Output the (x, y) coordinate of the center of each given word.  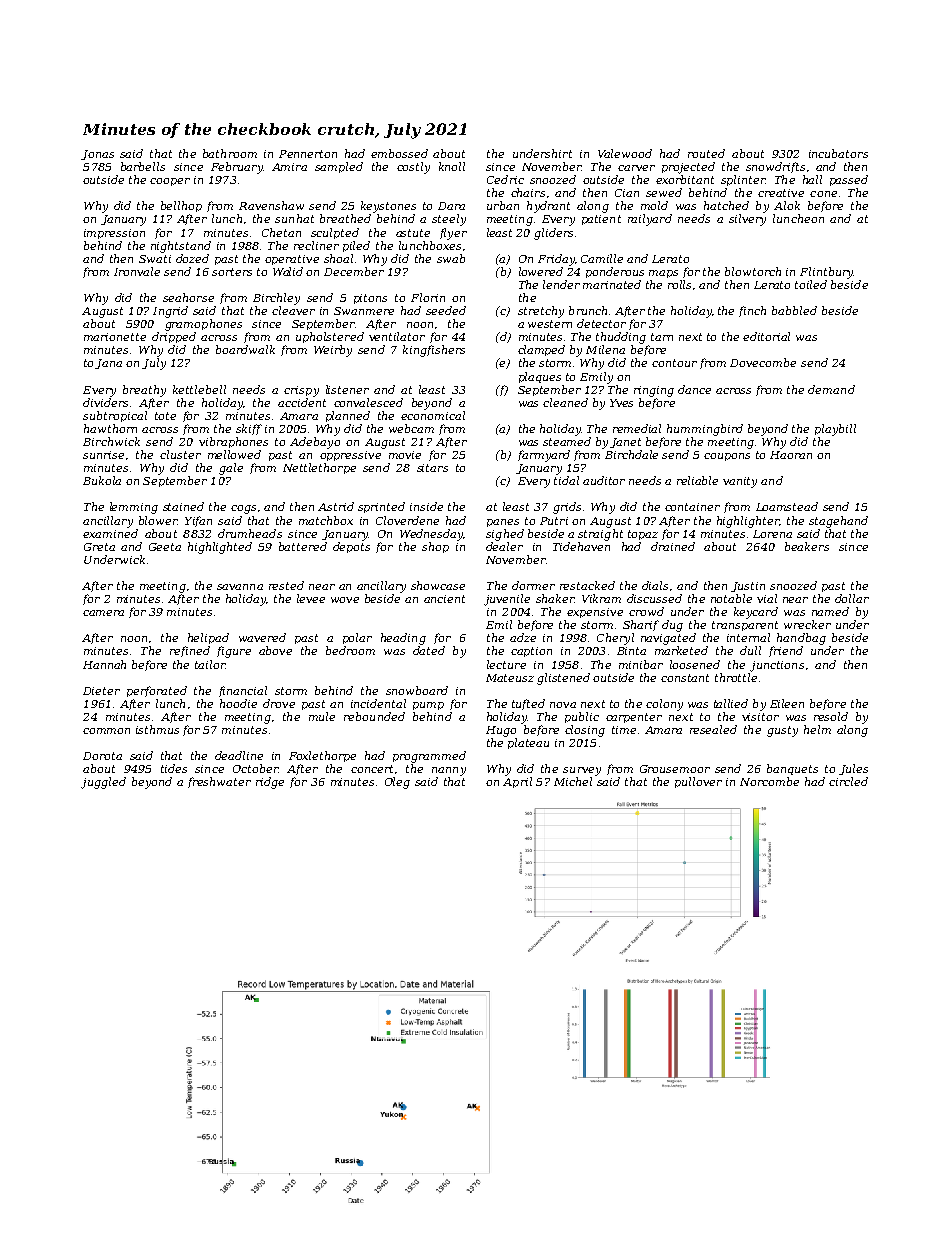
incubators (838, 153)
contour (674, 363)
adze (523, 637)
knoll (452, 166)
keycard (756, 613)
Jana (108, 364)
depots (351, 547)
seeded (446, 310)
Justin (748, 587)
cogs (243, 509)
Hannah (104, 664)
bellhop (181, 206)
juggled (103, 783)
